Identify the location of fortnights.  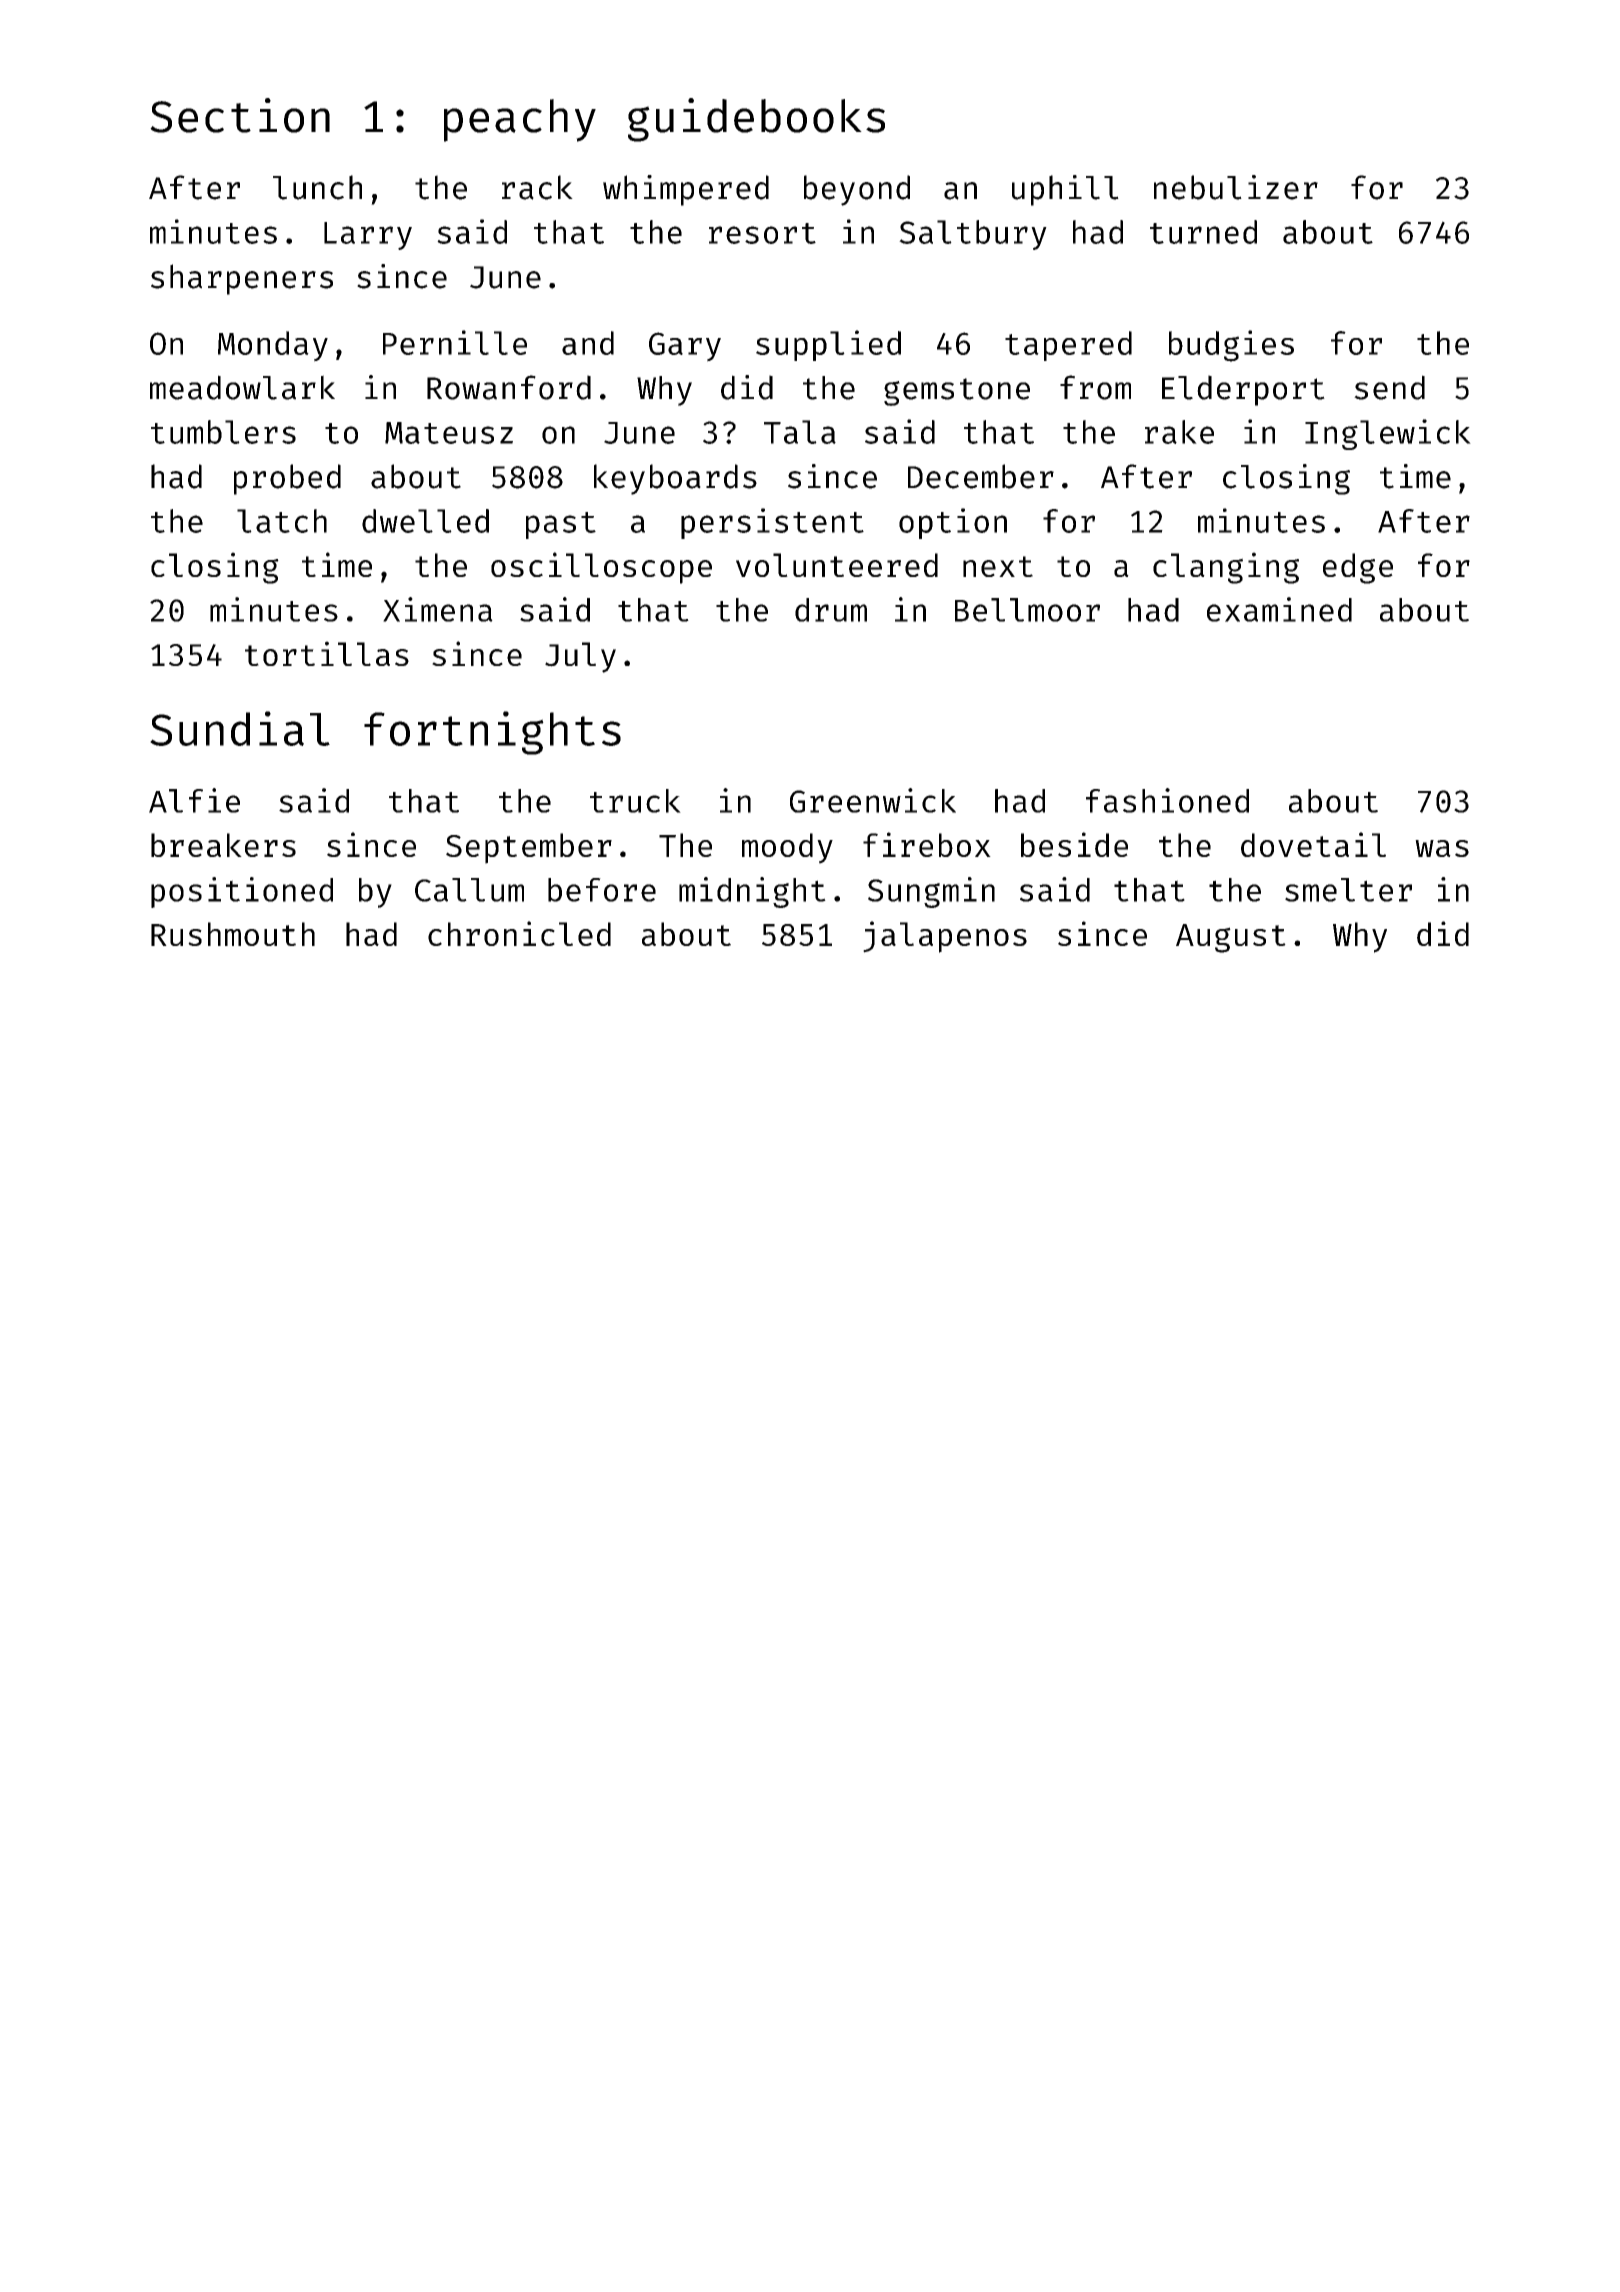
(492, 733).
